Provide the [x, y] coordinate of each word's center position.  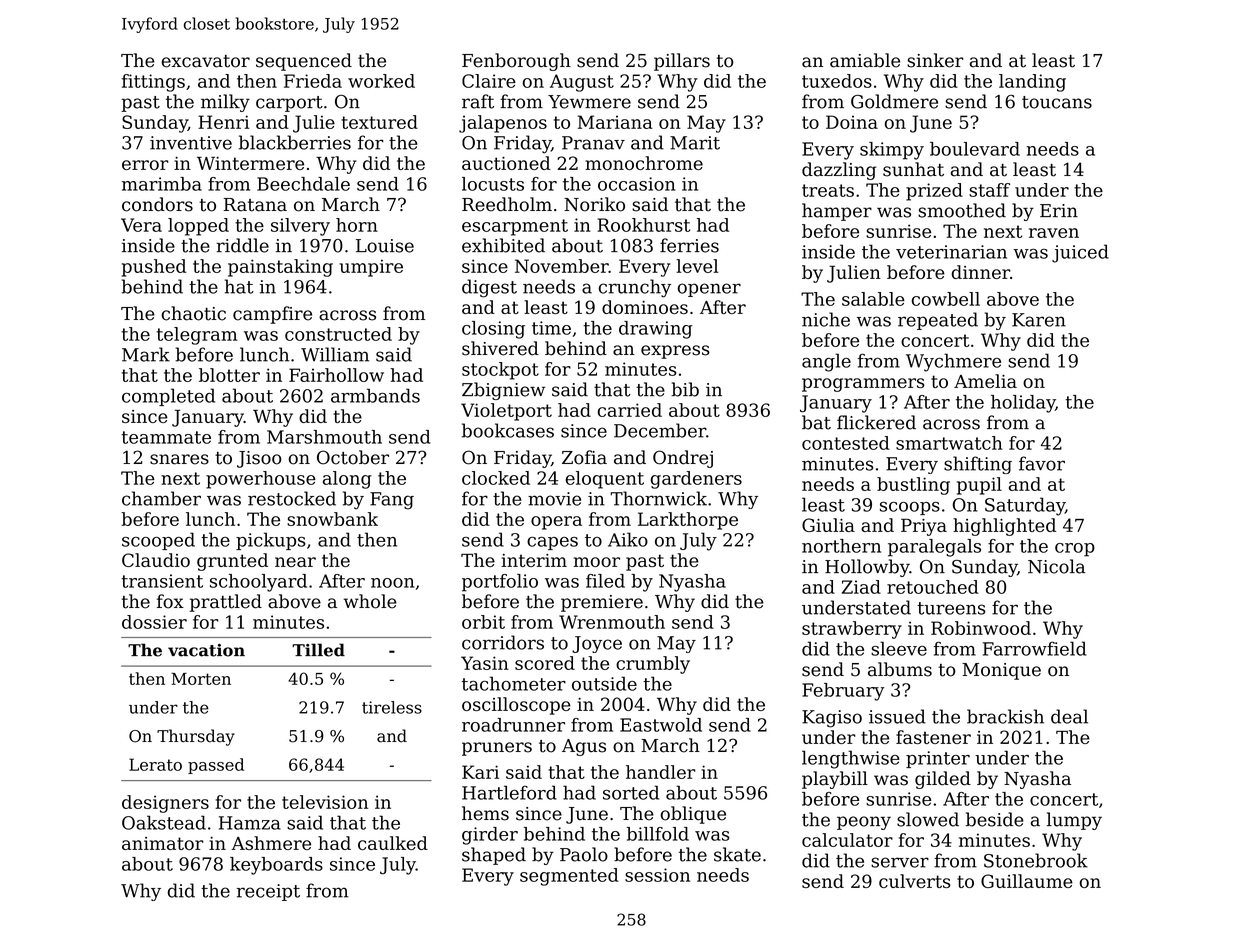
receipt [268, 892]
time [551, 328]
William [335, 354]
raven [1054, 233]
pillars [682, 62]
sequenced [304, 62]
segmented [569, 877]
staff [989, 190]
